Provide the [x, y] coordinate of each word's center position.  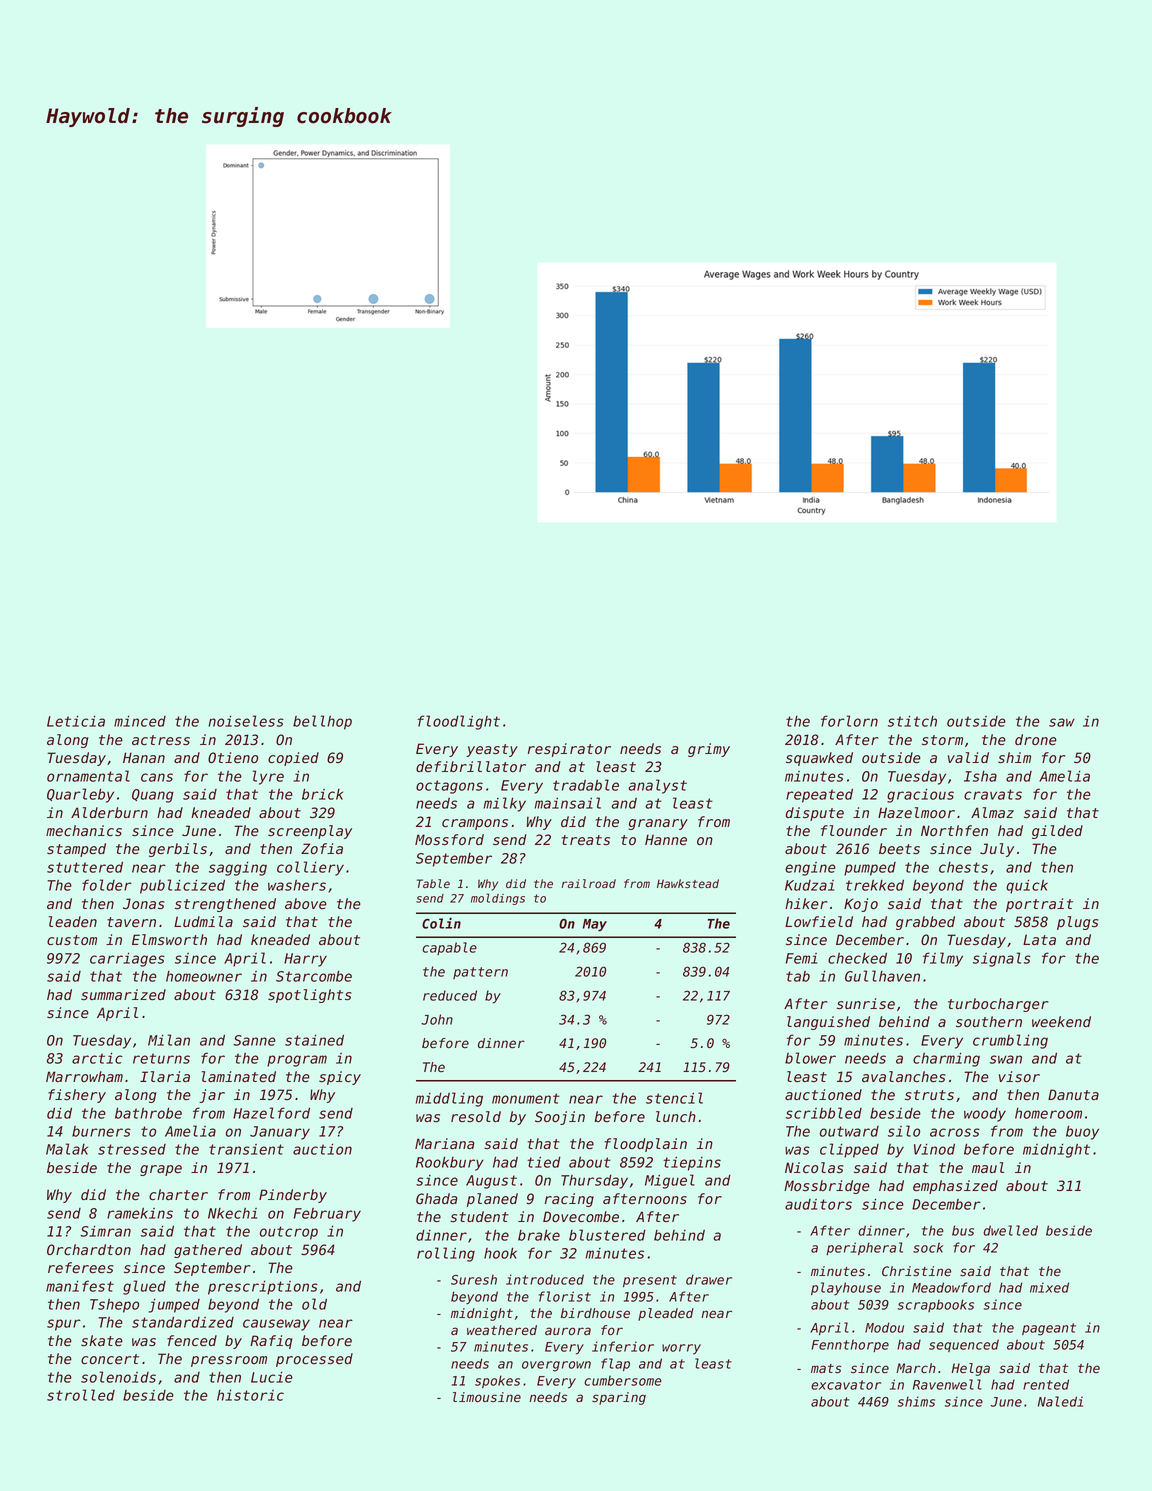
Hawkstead [688, 883]
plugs [1078, 923]
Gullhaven [882, 976]
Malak [67, 1149]
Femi [801, 958]
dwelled [1010, 1230]
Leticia [76, 721]
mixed [1049, 1287]
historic [250, 1395]
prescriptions [263, 1288]
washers [297, 885]
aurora [568, 1331]
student [479, 1217]
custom [72, 940]
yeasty [492, 750]
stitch [912, 721]
